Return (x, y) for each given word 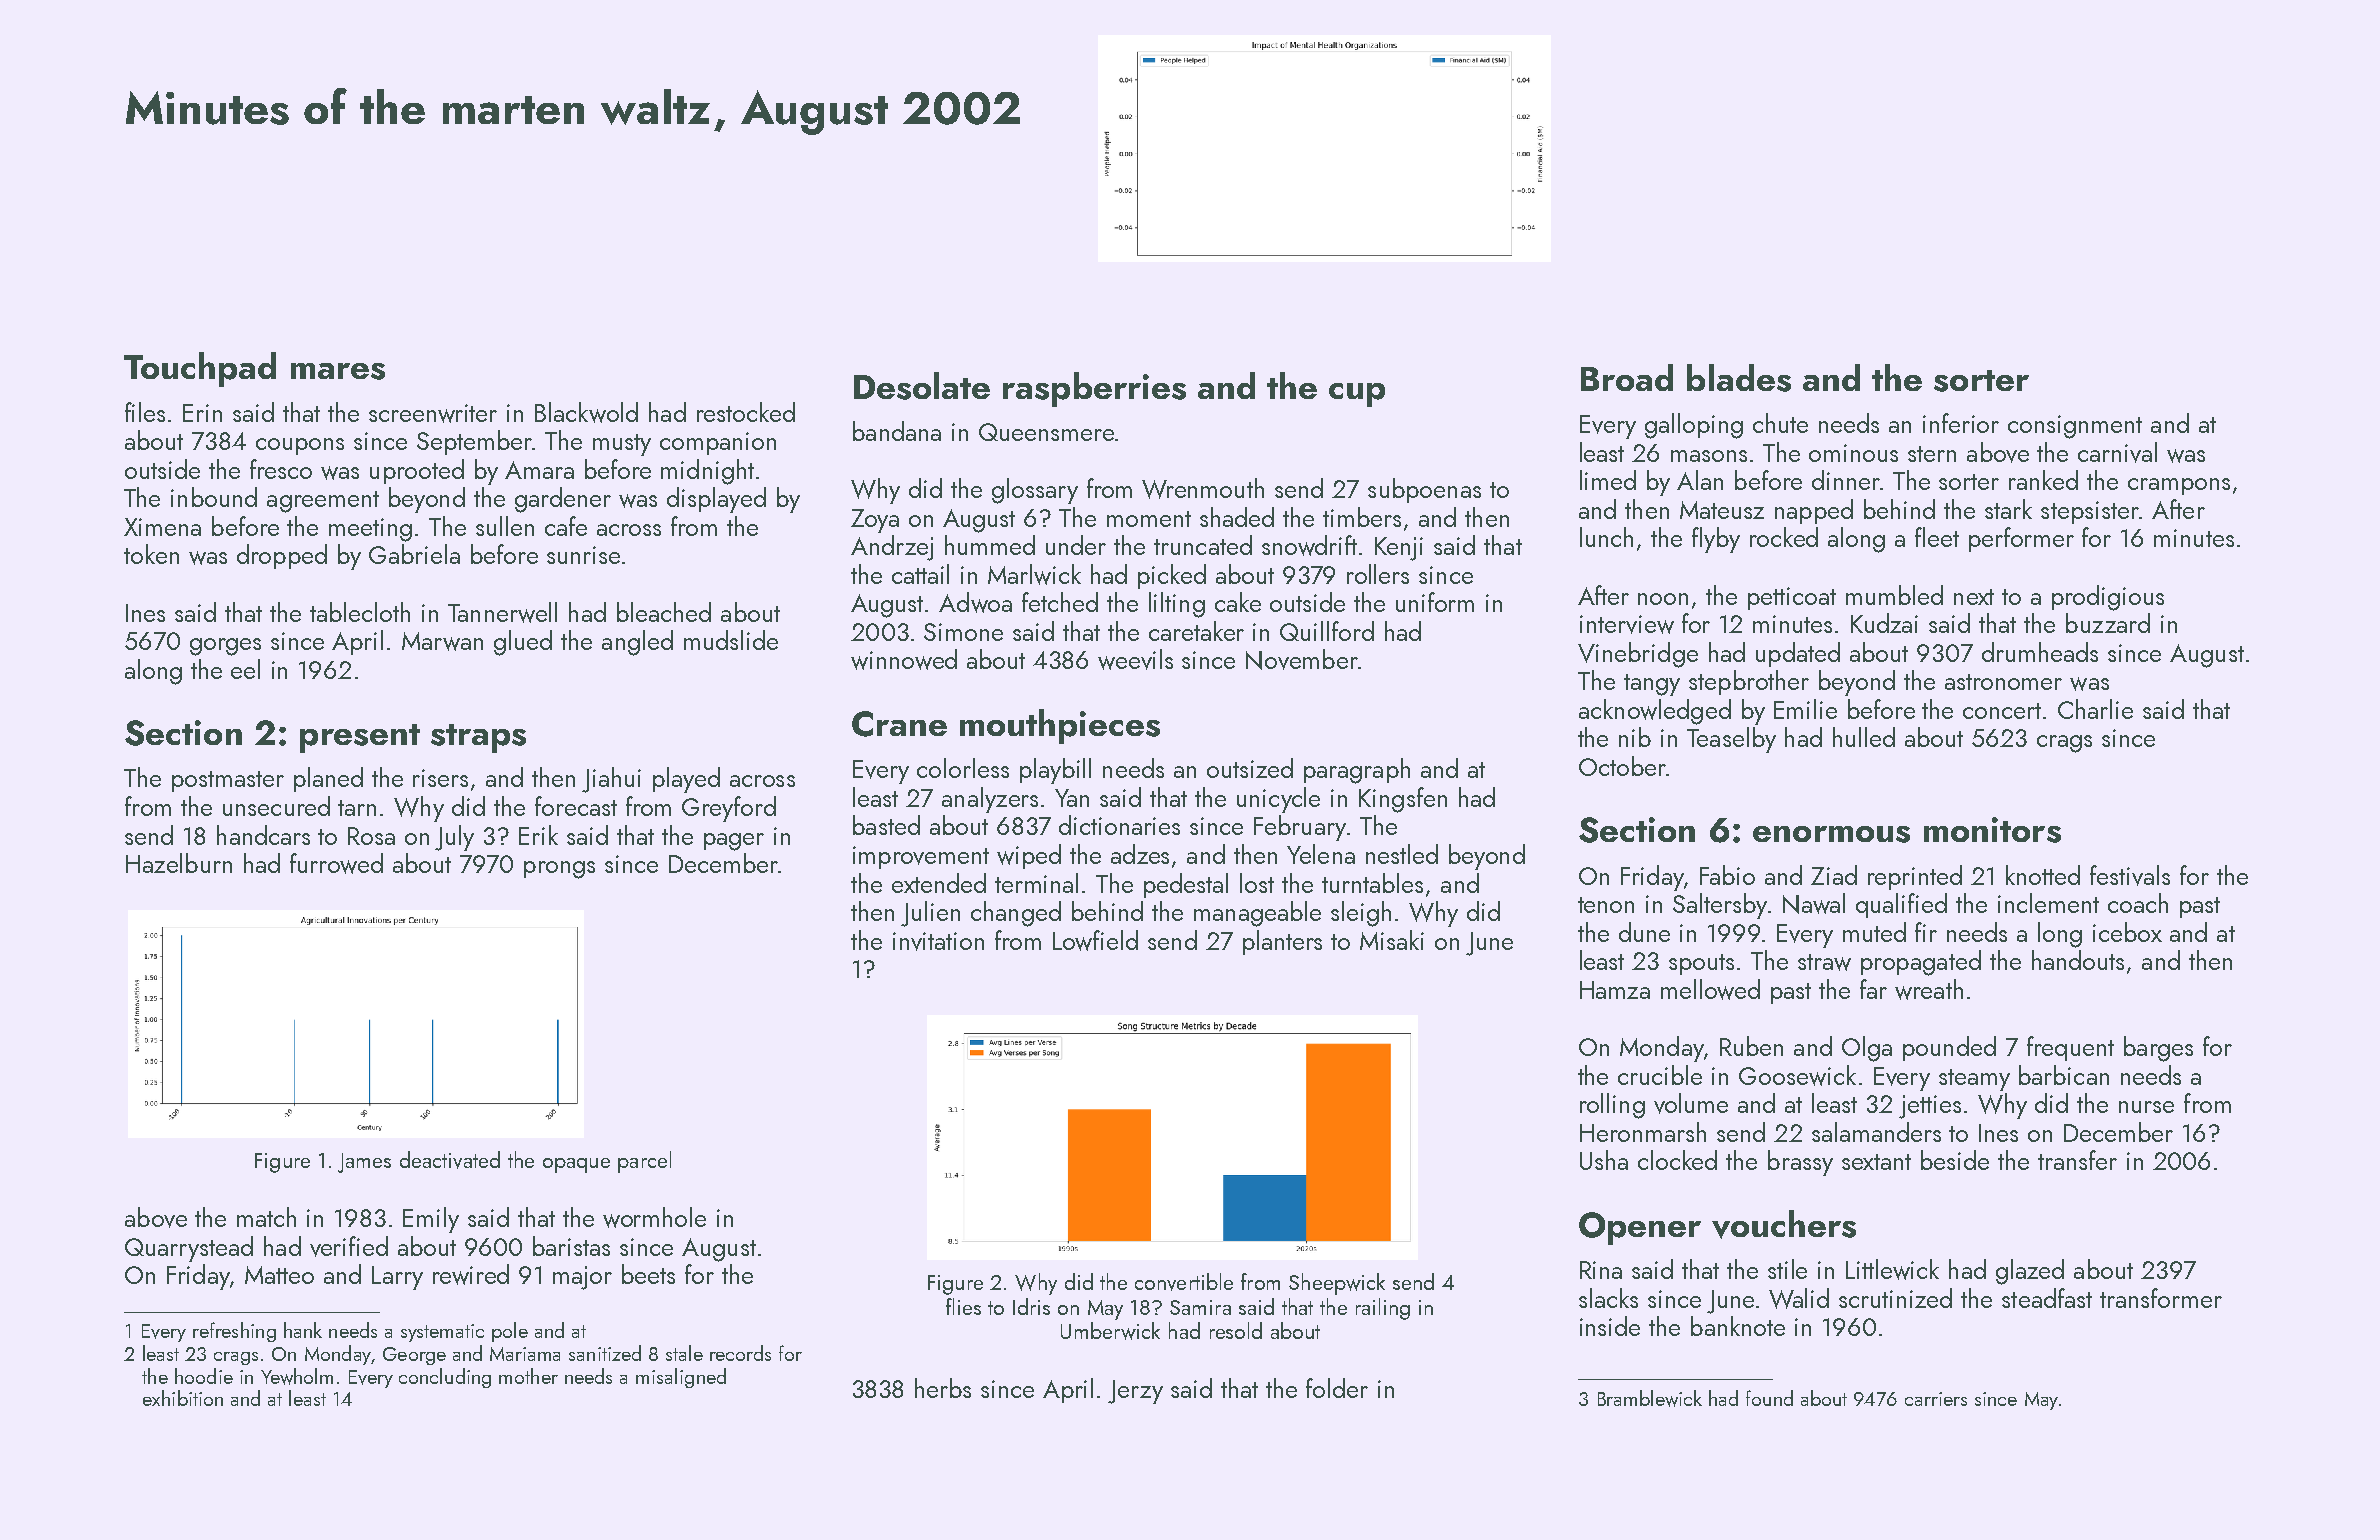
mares (338, 371)
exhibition (183, 1398)
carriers (1936, 1399)
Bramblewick (1650, 1398)
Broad (1627, 377)
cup (1357, 395)
